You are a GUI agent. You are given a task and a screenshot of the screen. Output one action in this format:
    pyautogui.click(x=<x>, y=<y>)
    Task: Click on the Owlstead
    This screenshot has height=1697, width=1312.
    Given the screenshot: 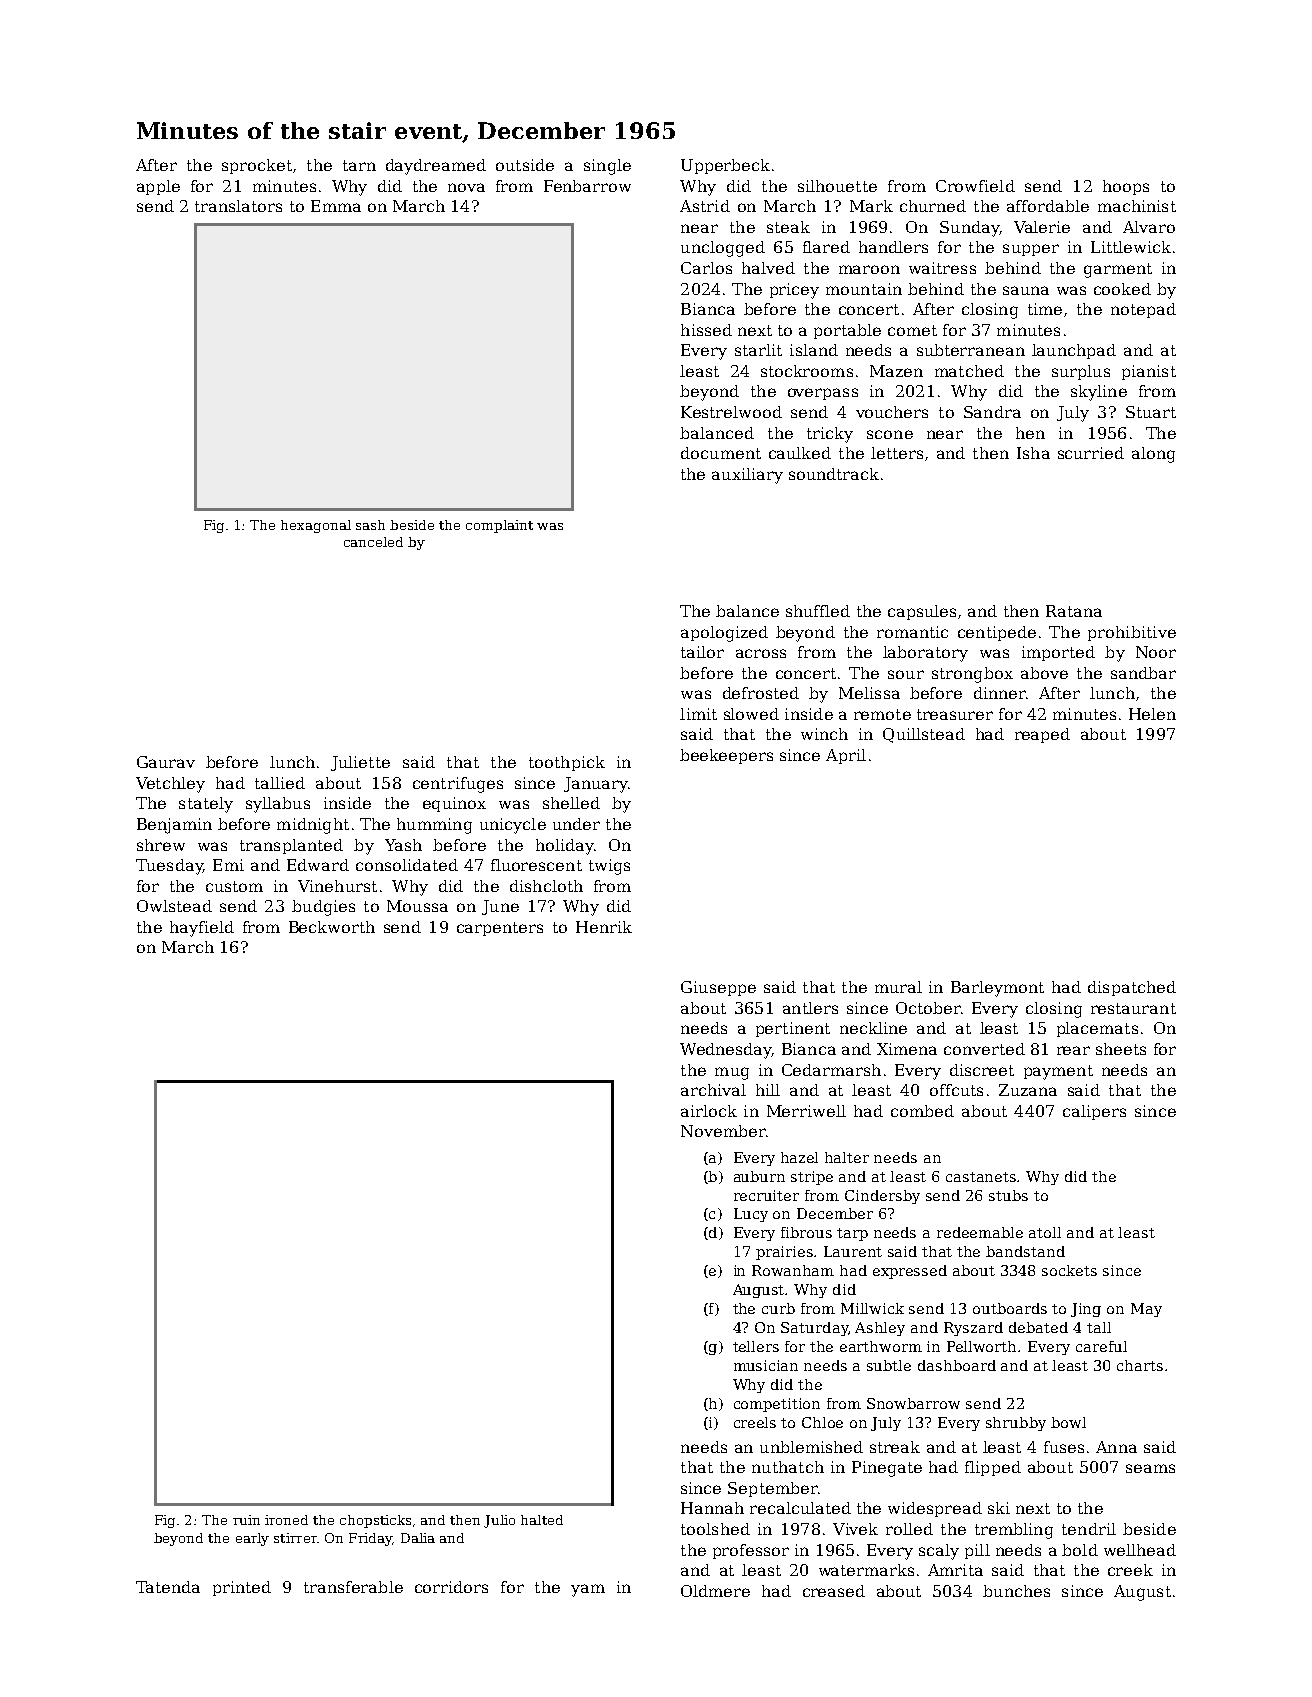 What is the action you would take?
    pyautogui.click(x=174, y=906)
